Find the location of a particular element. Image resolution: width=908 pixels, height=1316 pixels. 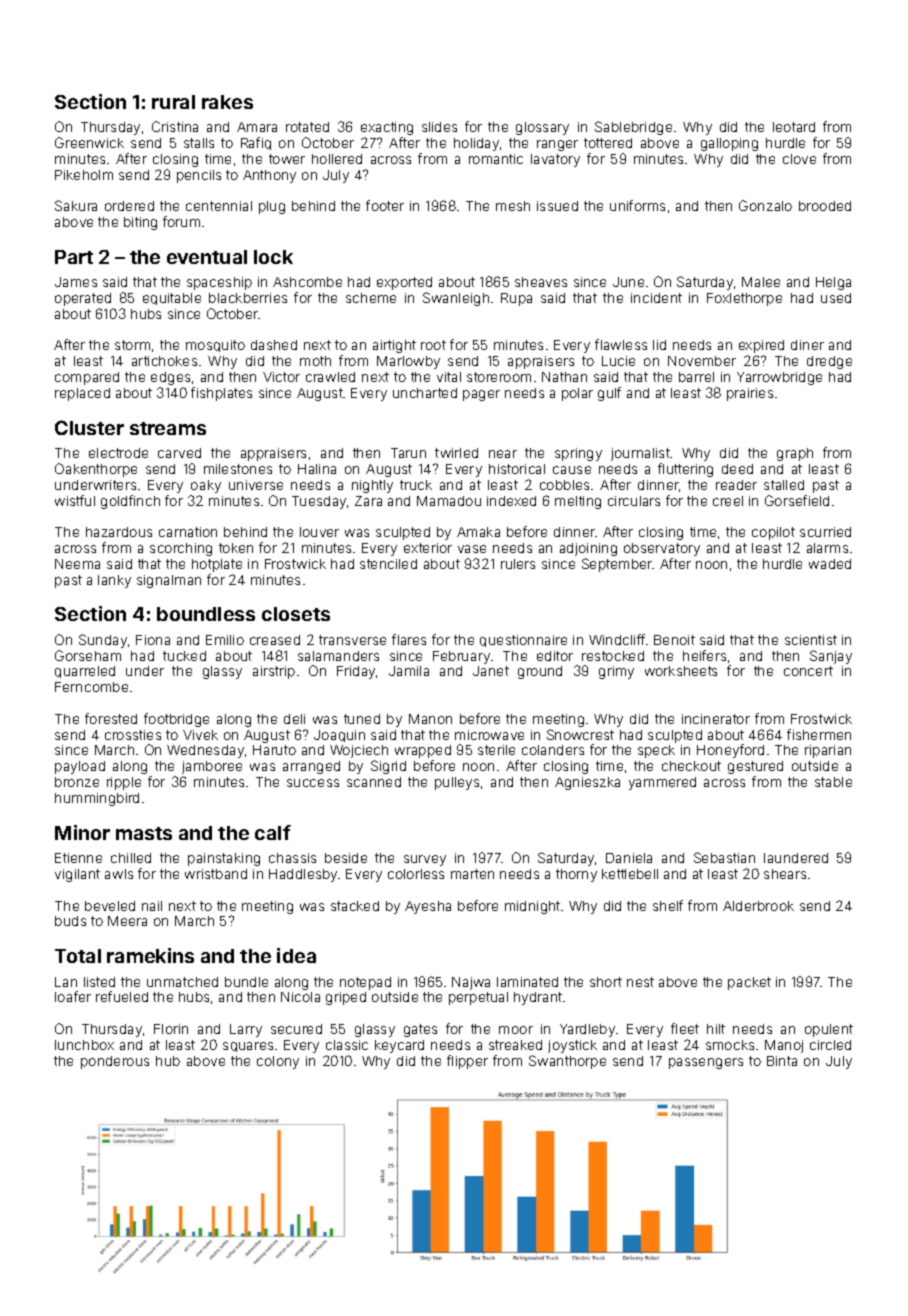

glossary is located at coordinates (542, 128).
